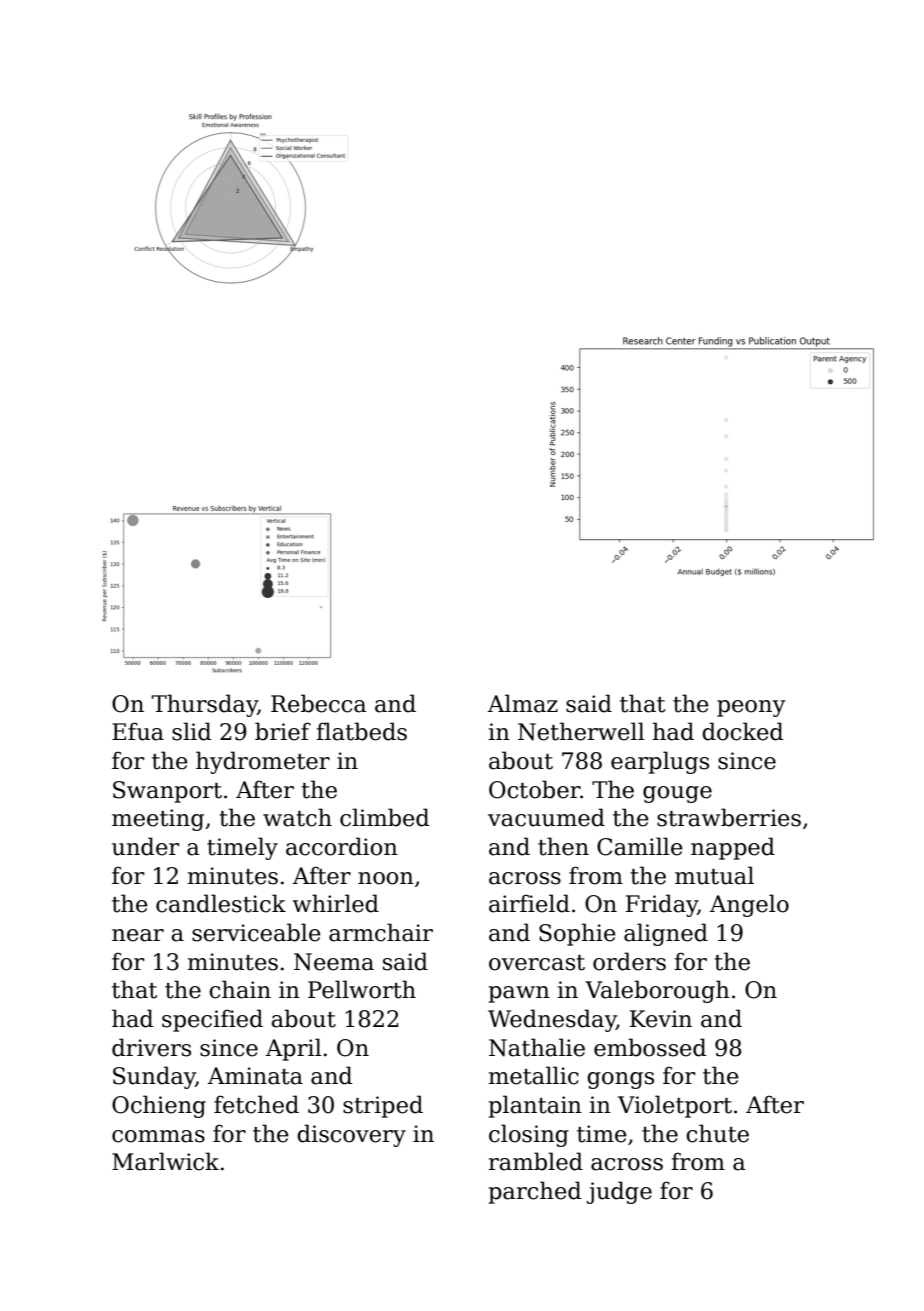  What do you see at coordinates (342, 846) in the page?
I see `accordion` at bounding box center [342, 846].
